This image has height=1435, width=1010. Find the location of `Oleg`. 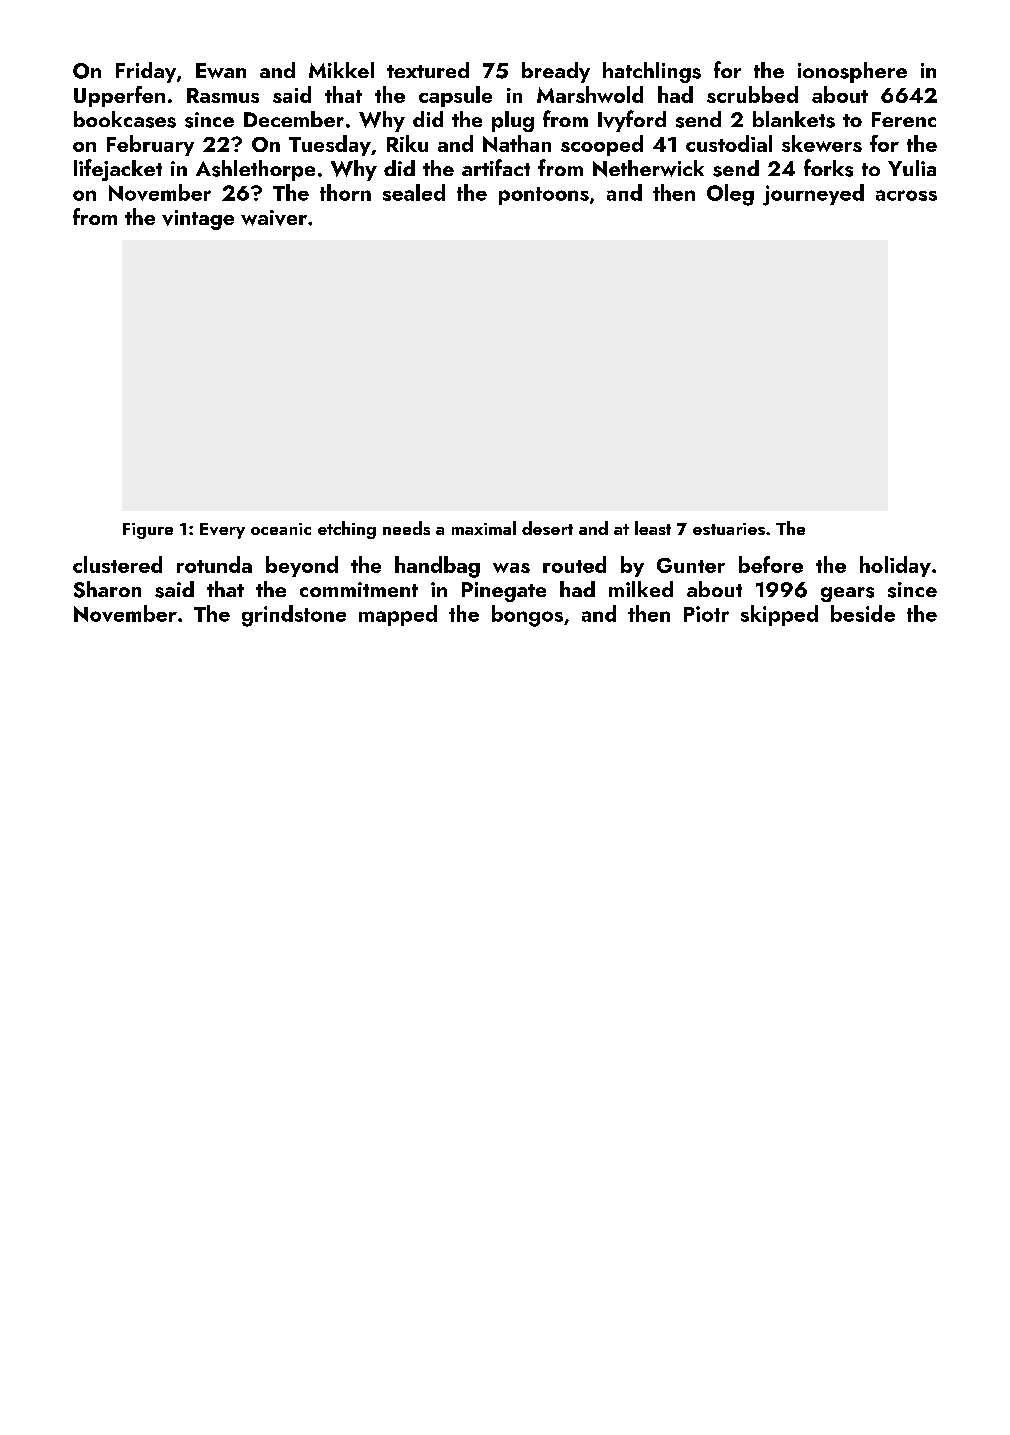

Oleg is located at coordinates (730, 195).
